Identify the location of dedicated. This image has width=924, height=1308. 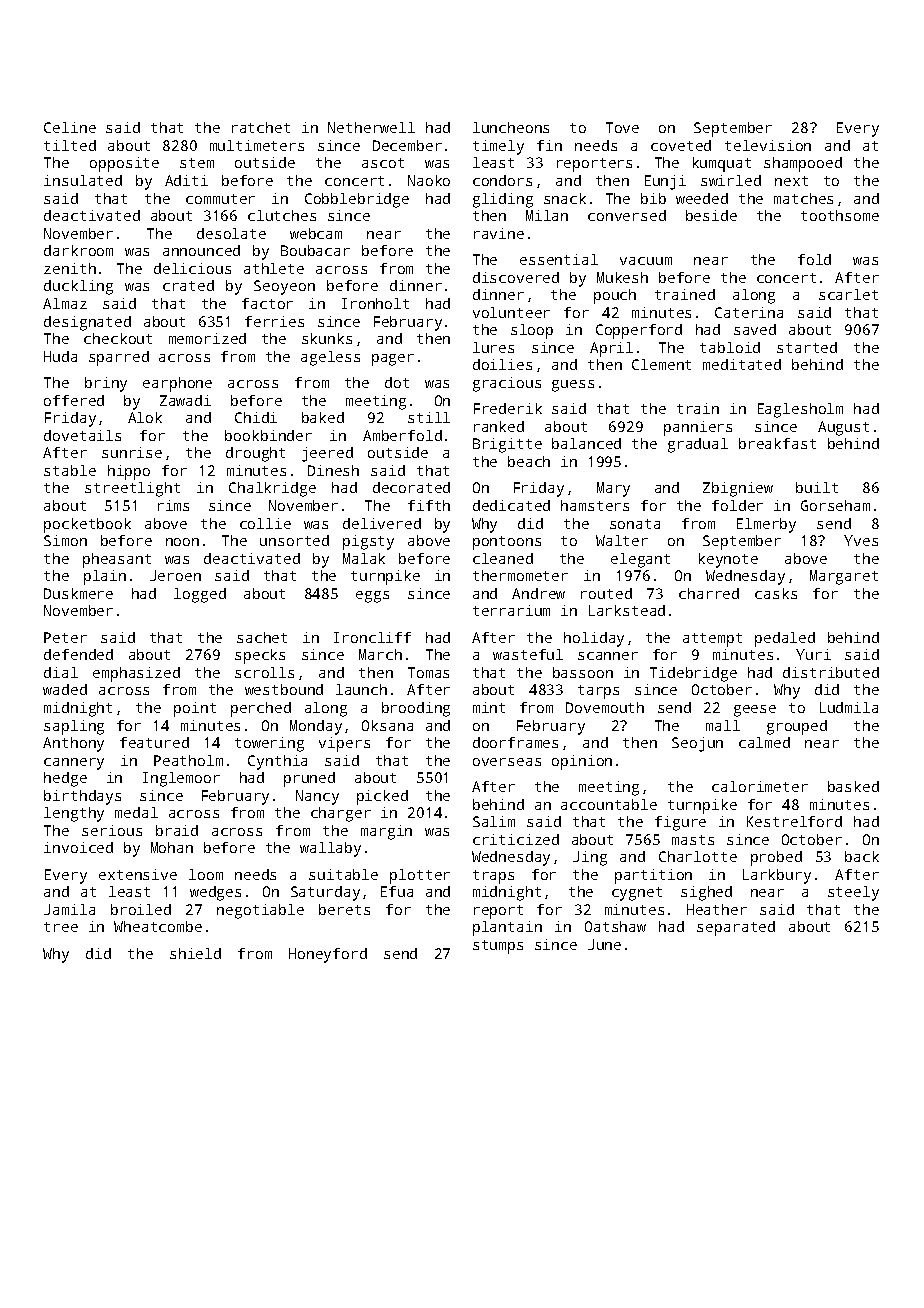
(511, 505).
